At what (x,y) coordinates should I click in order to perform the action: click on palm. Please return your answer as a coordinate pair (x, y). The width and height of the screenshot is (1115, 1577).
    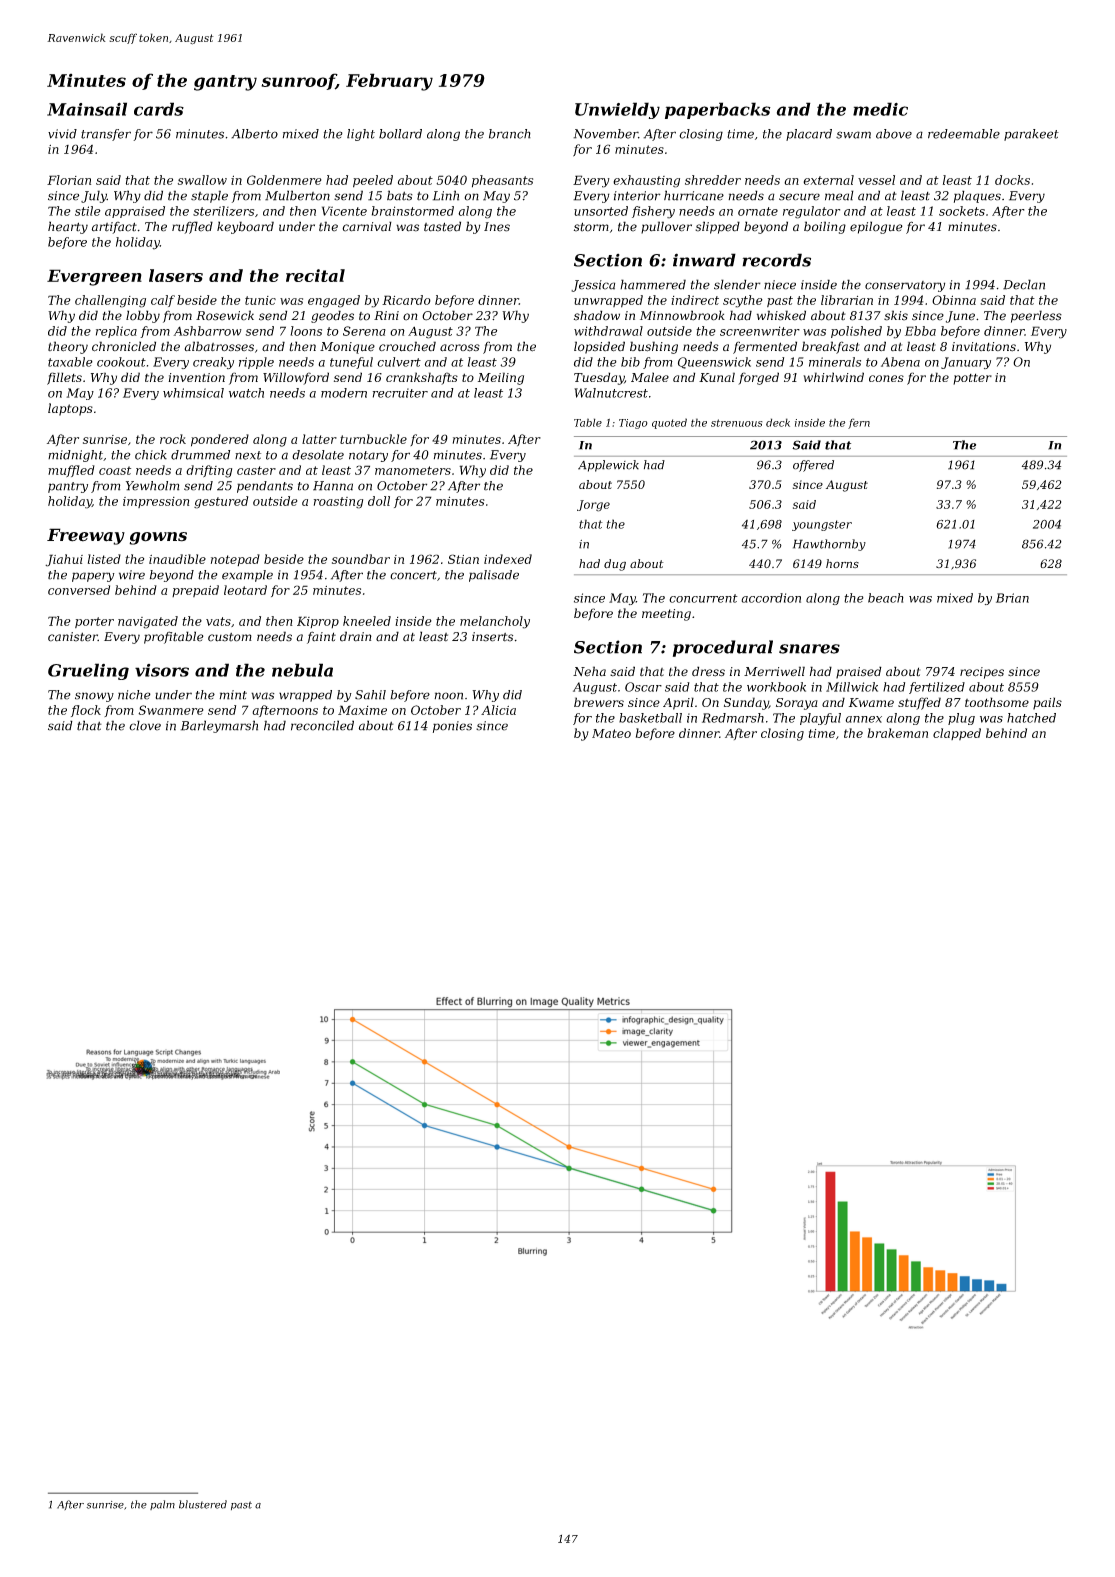
    Looking at the image, I should click on (162, 1505).
